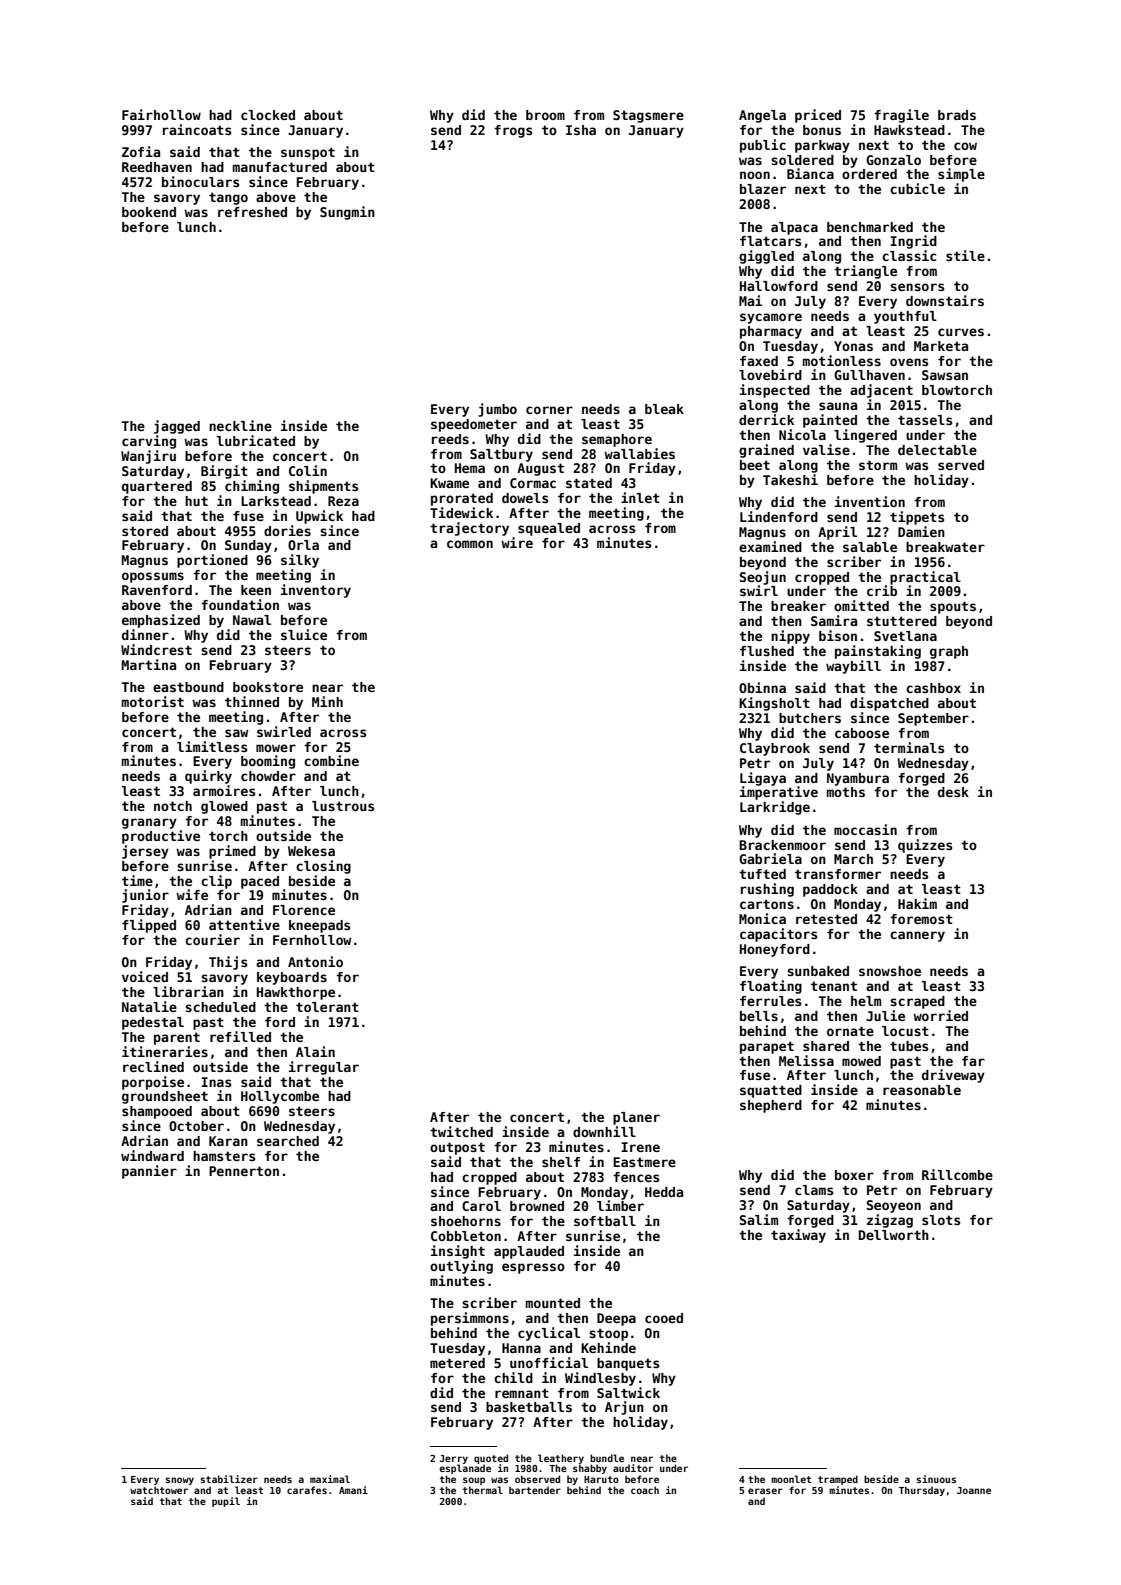  I want to click on sinuous, so click(936, 1479).
